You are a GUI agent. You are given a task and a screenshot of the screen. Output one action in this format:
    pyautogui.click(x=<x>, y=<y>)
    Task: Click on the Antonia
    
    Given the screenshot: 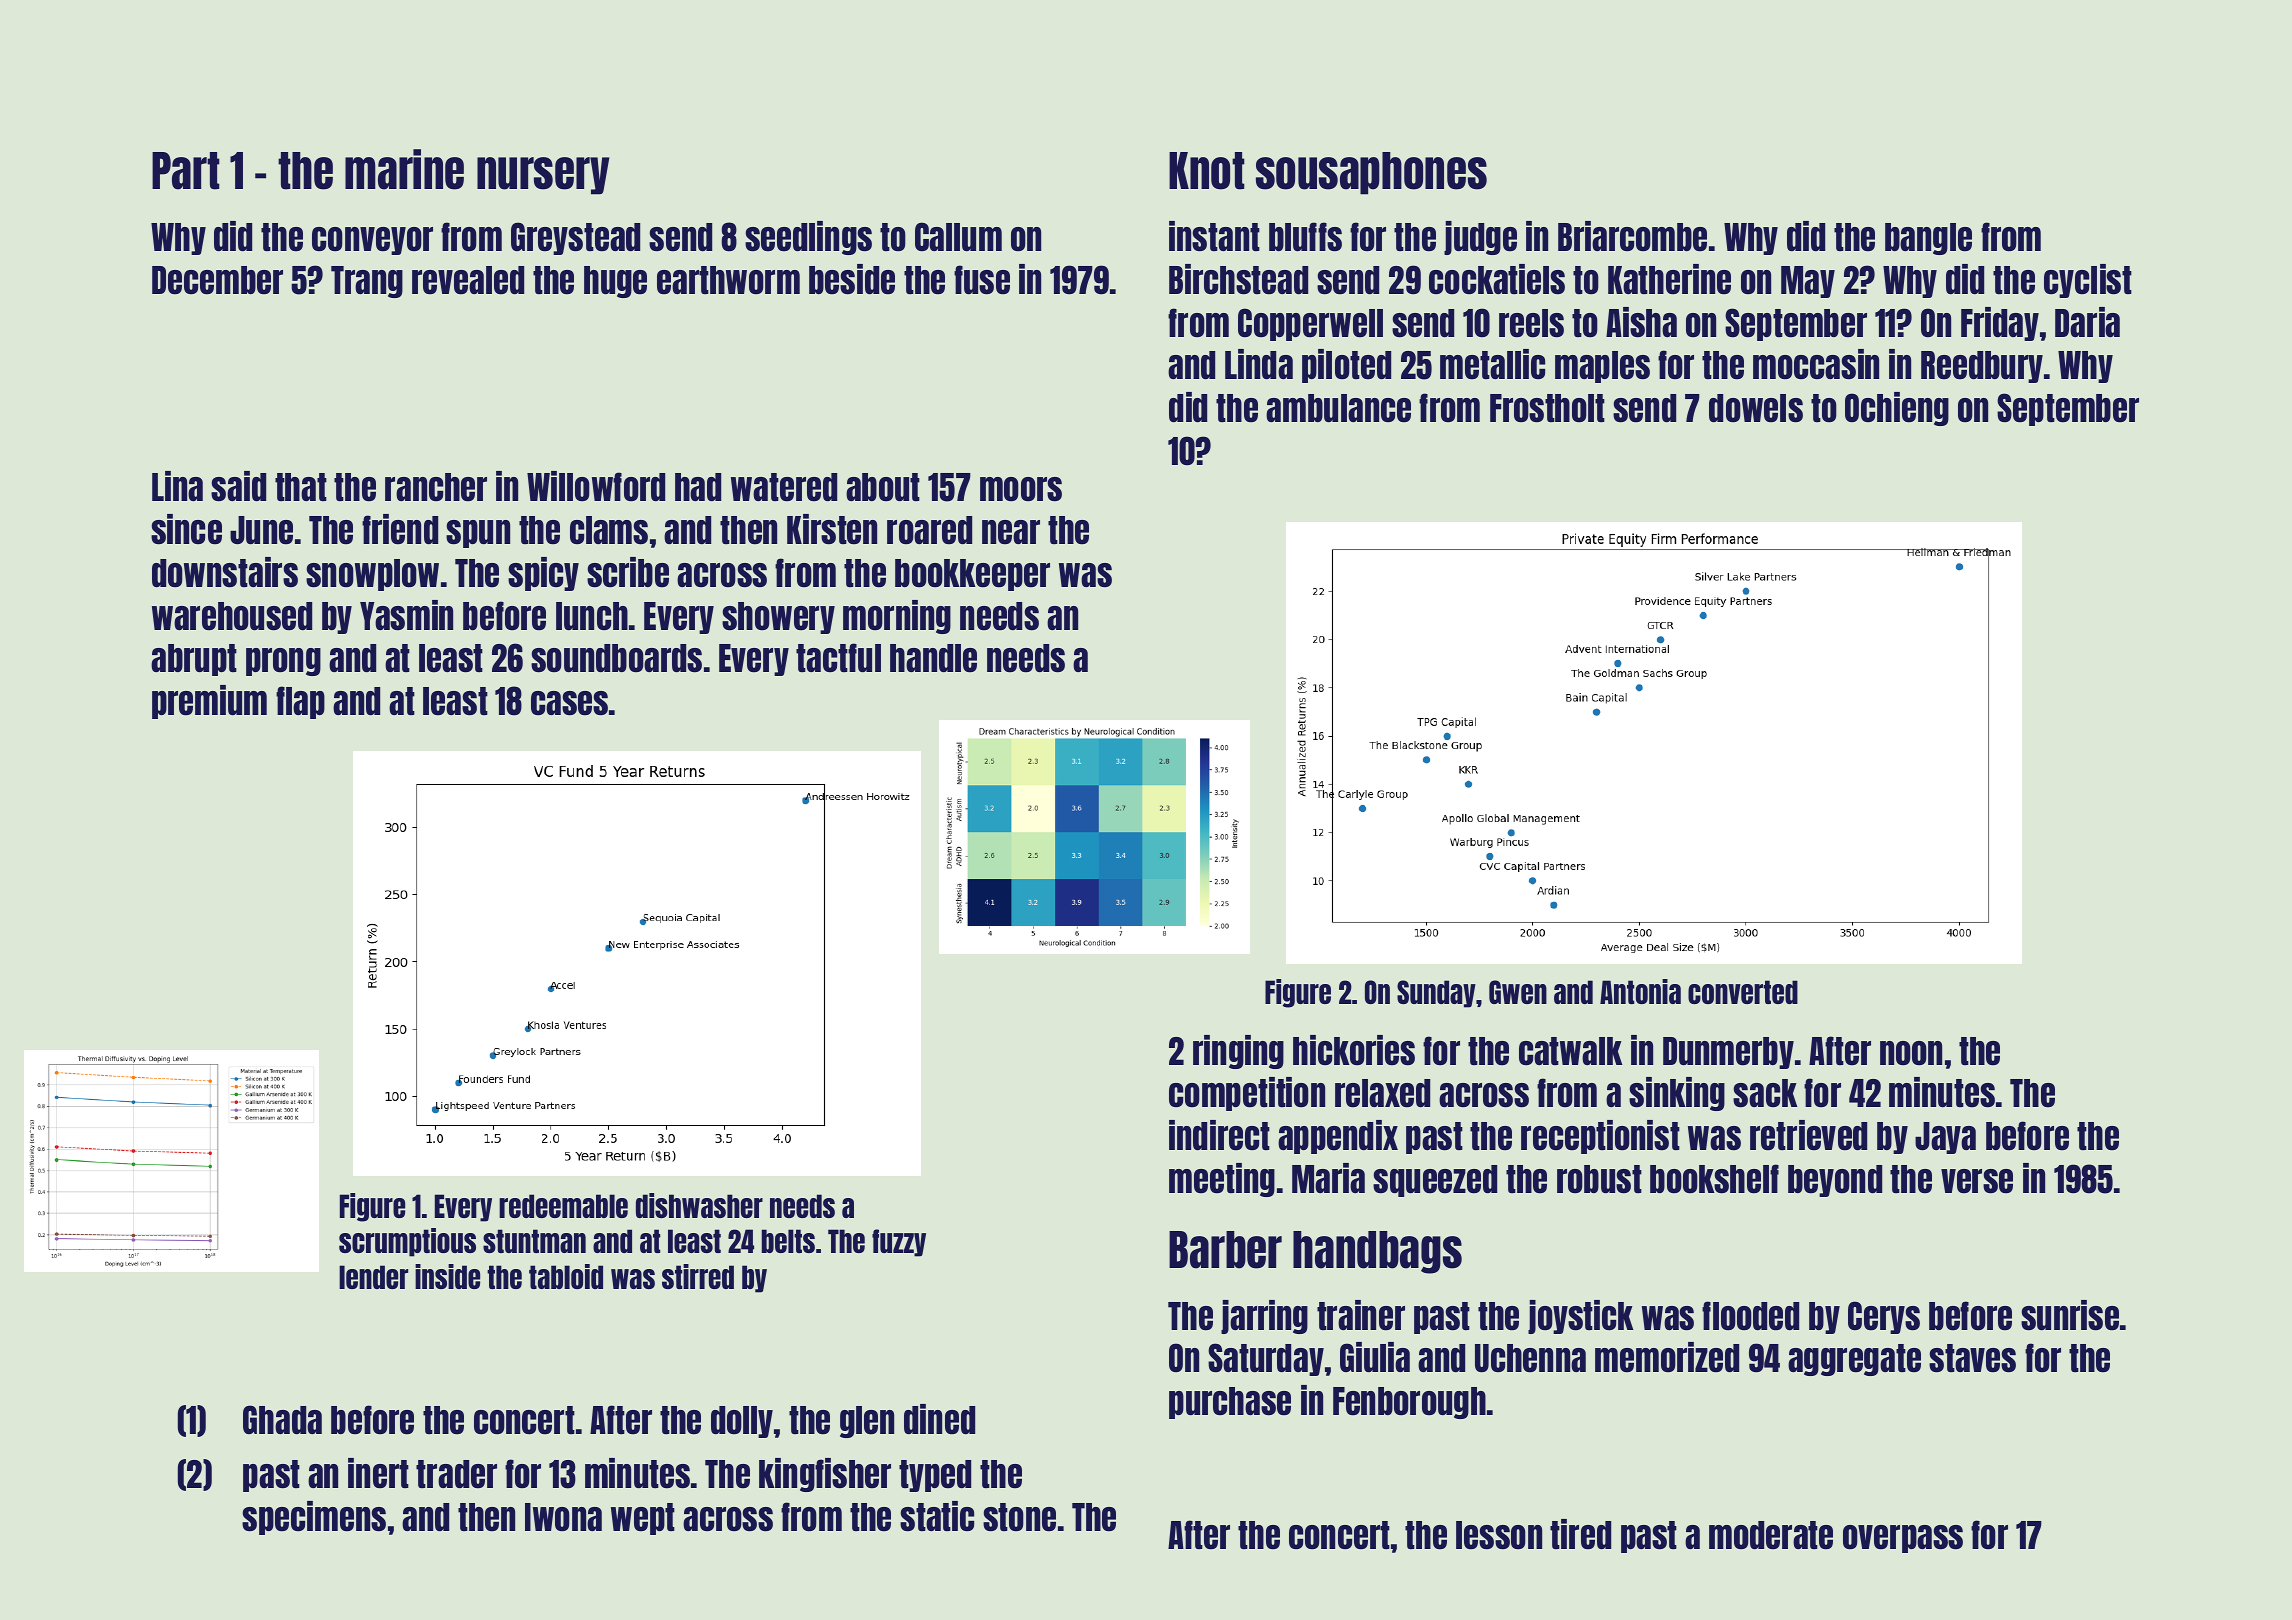 What is the action you would take?
    pyautogui.click(x=1640, y=991)
